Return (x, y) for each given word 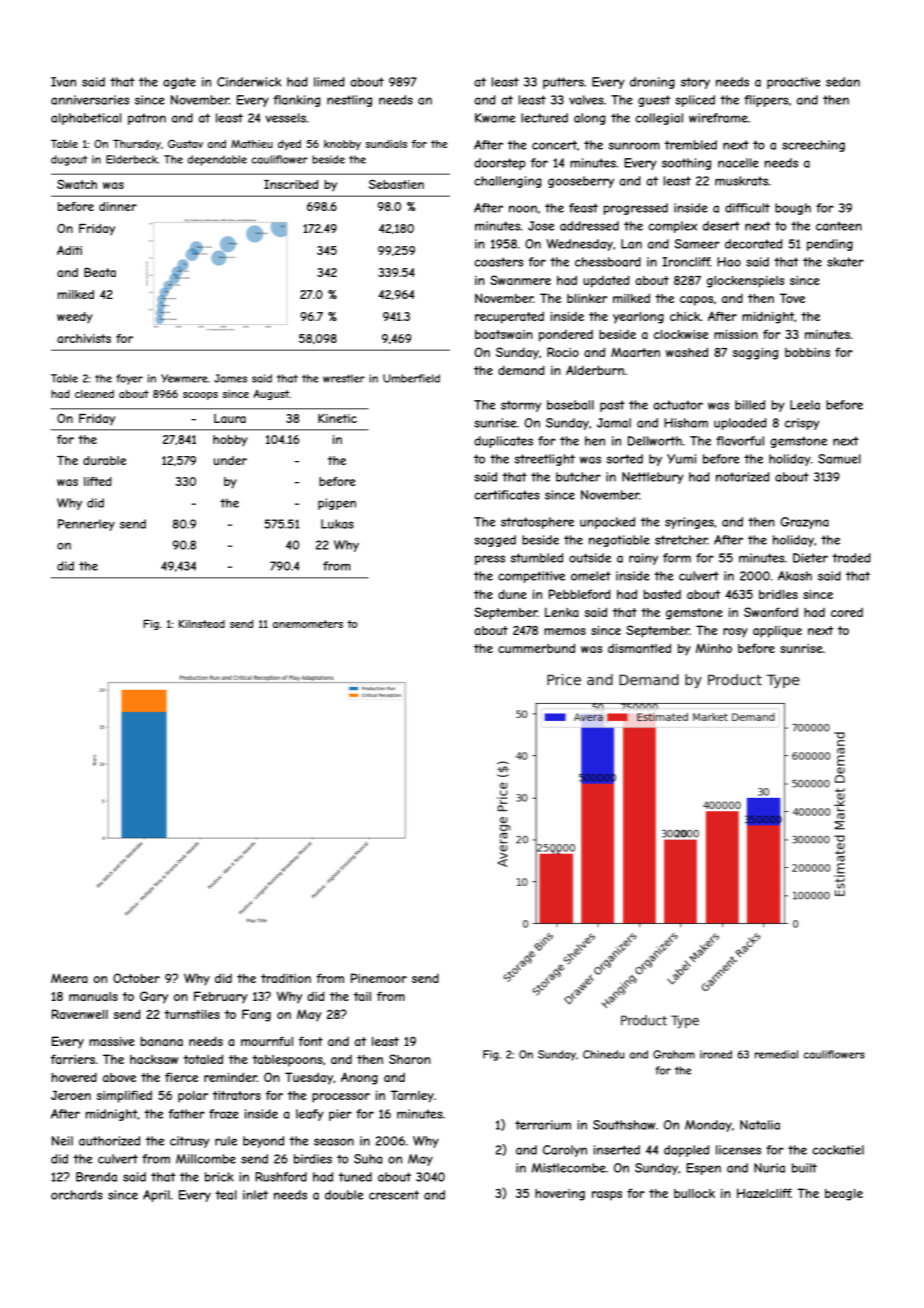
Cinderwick (249, 82)
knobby (342, 145)
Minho (714, 648)
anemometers (308, 624)
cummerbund (536, 648)
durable (104, 460)
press (490, 560)
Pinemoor (379, 978)
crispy (802, 424)
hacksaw (154, 1059)
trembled (691, 145)
